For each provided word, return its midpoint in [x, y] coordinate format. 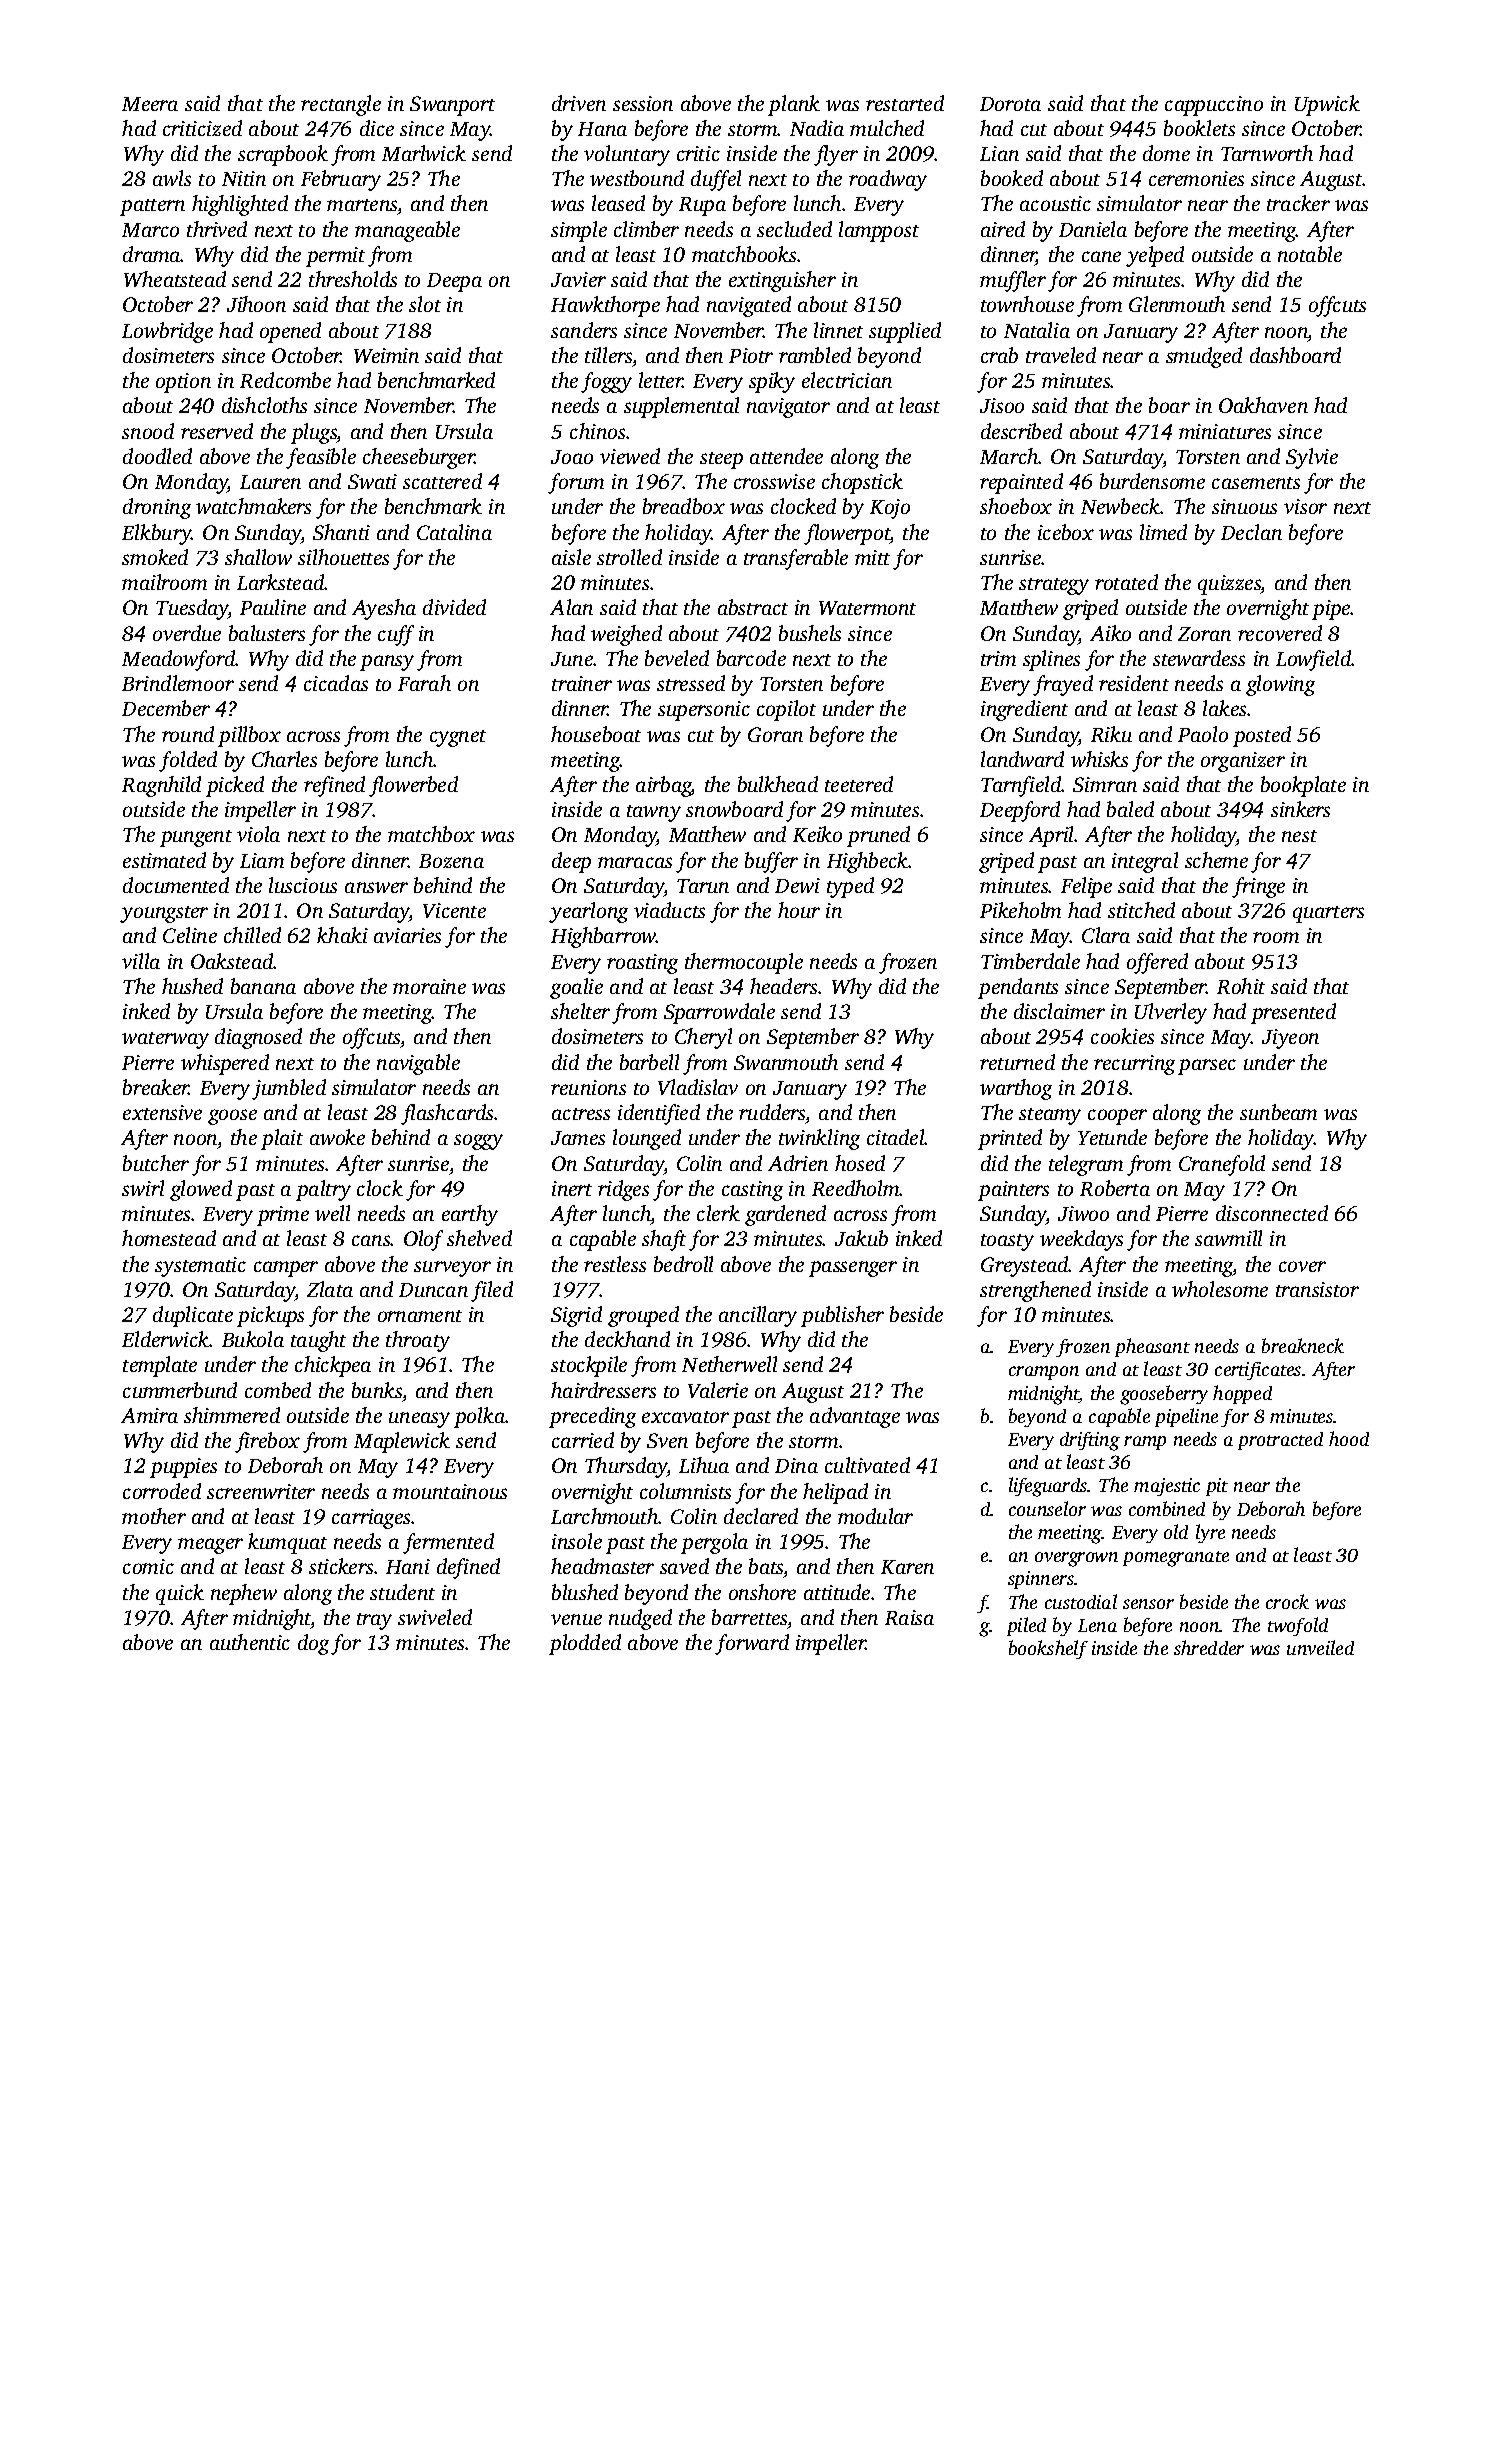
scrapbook [283, 155]
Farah [424, 683]
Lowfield [1314, 660]
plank [794, 105]
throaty [418, 1341]
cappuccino [1214, 106]
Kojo [890, 509]
